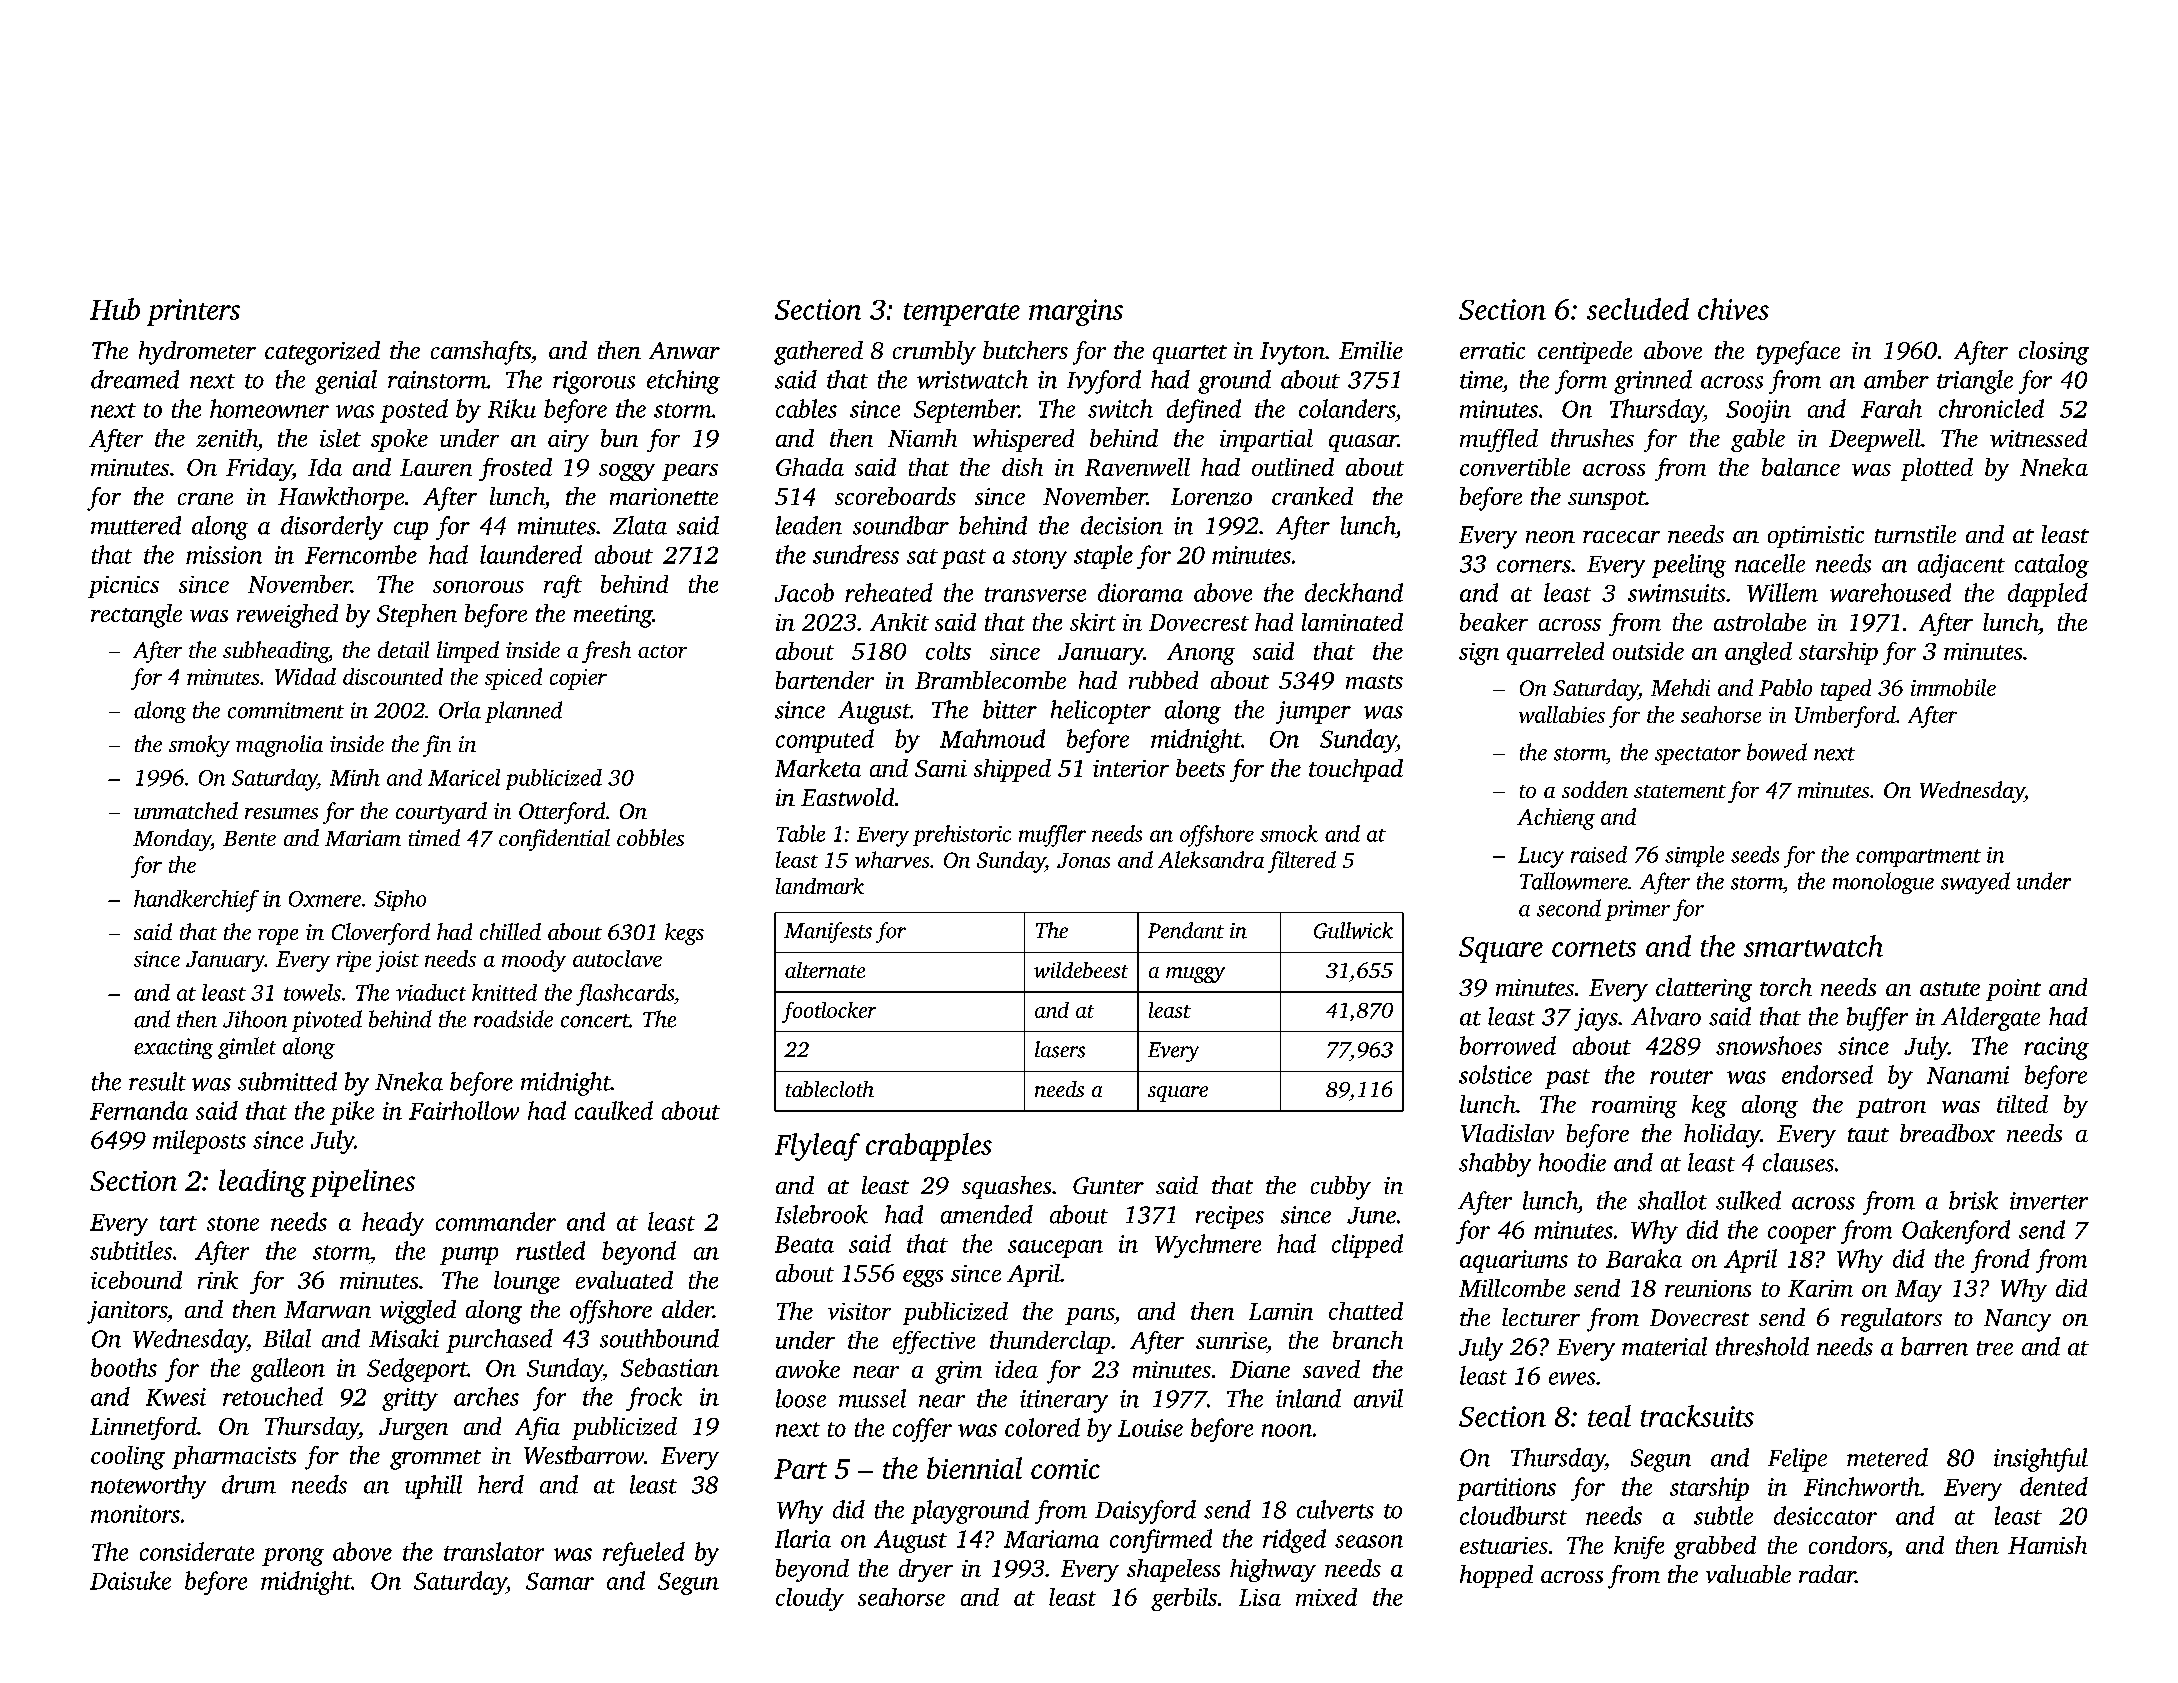 This screenshot has height=1683, width=2178. Describe the element at coordinates (563, 586) in the screenshot. I see `raft` at that location.
